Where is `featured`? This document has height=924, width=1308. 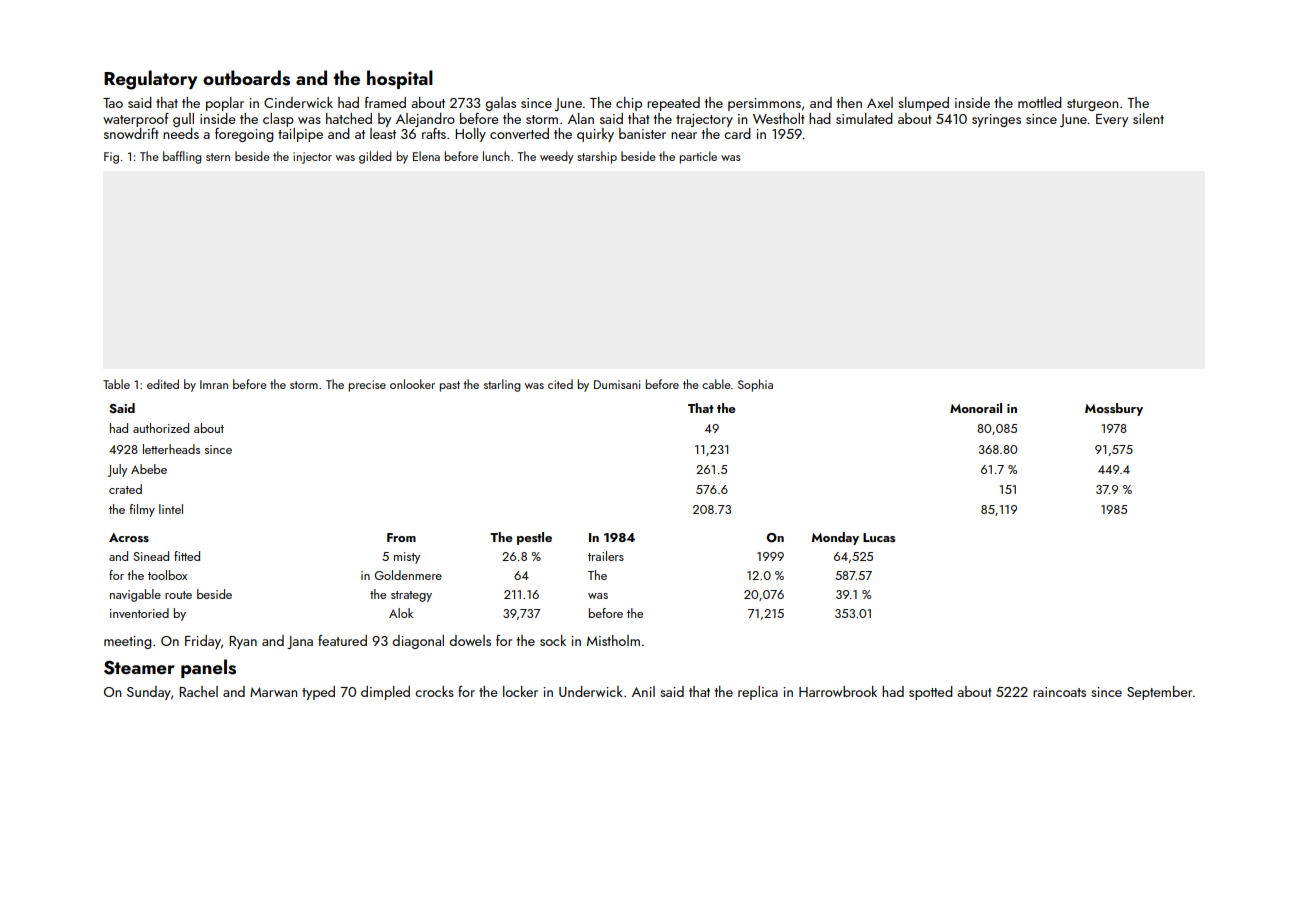
featured is located at coordinates (342, 640).
